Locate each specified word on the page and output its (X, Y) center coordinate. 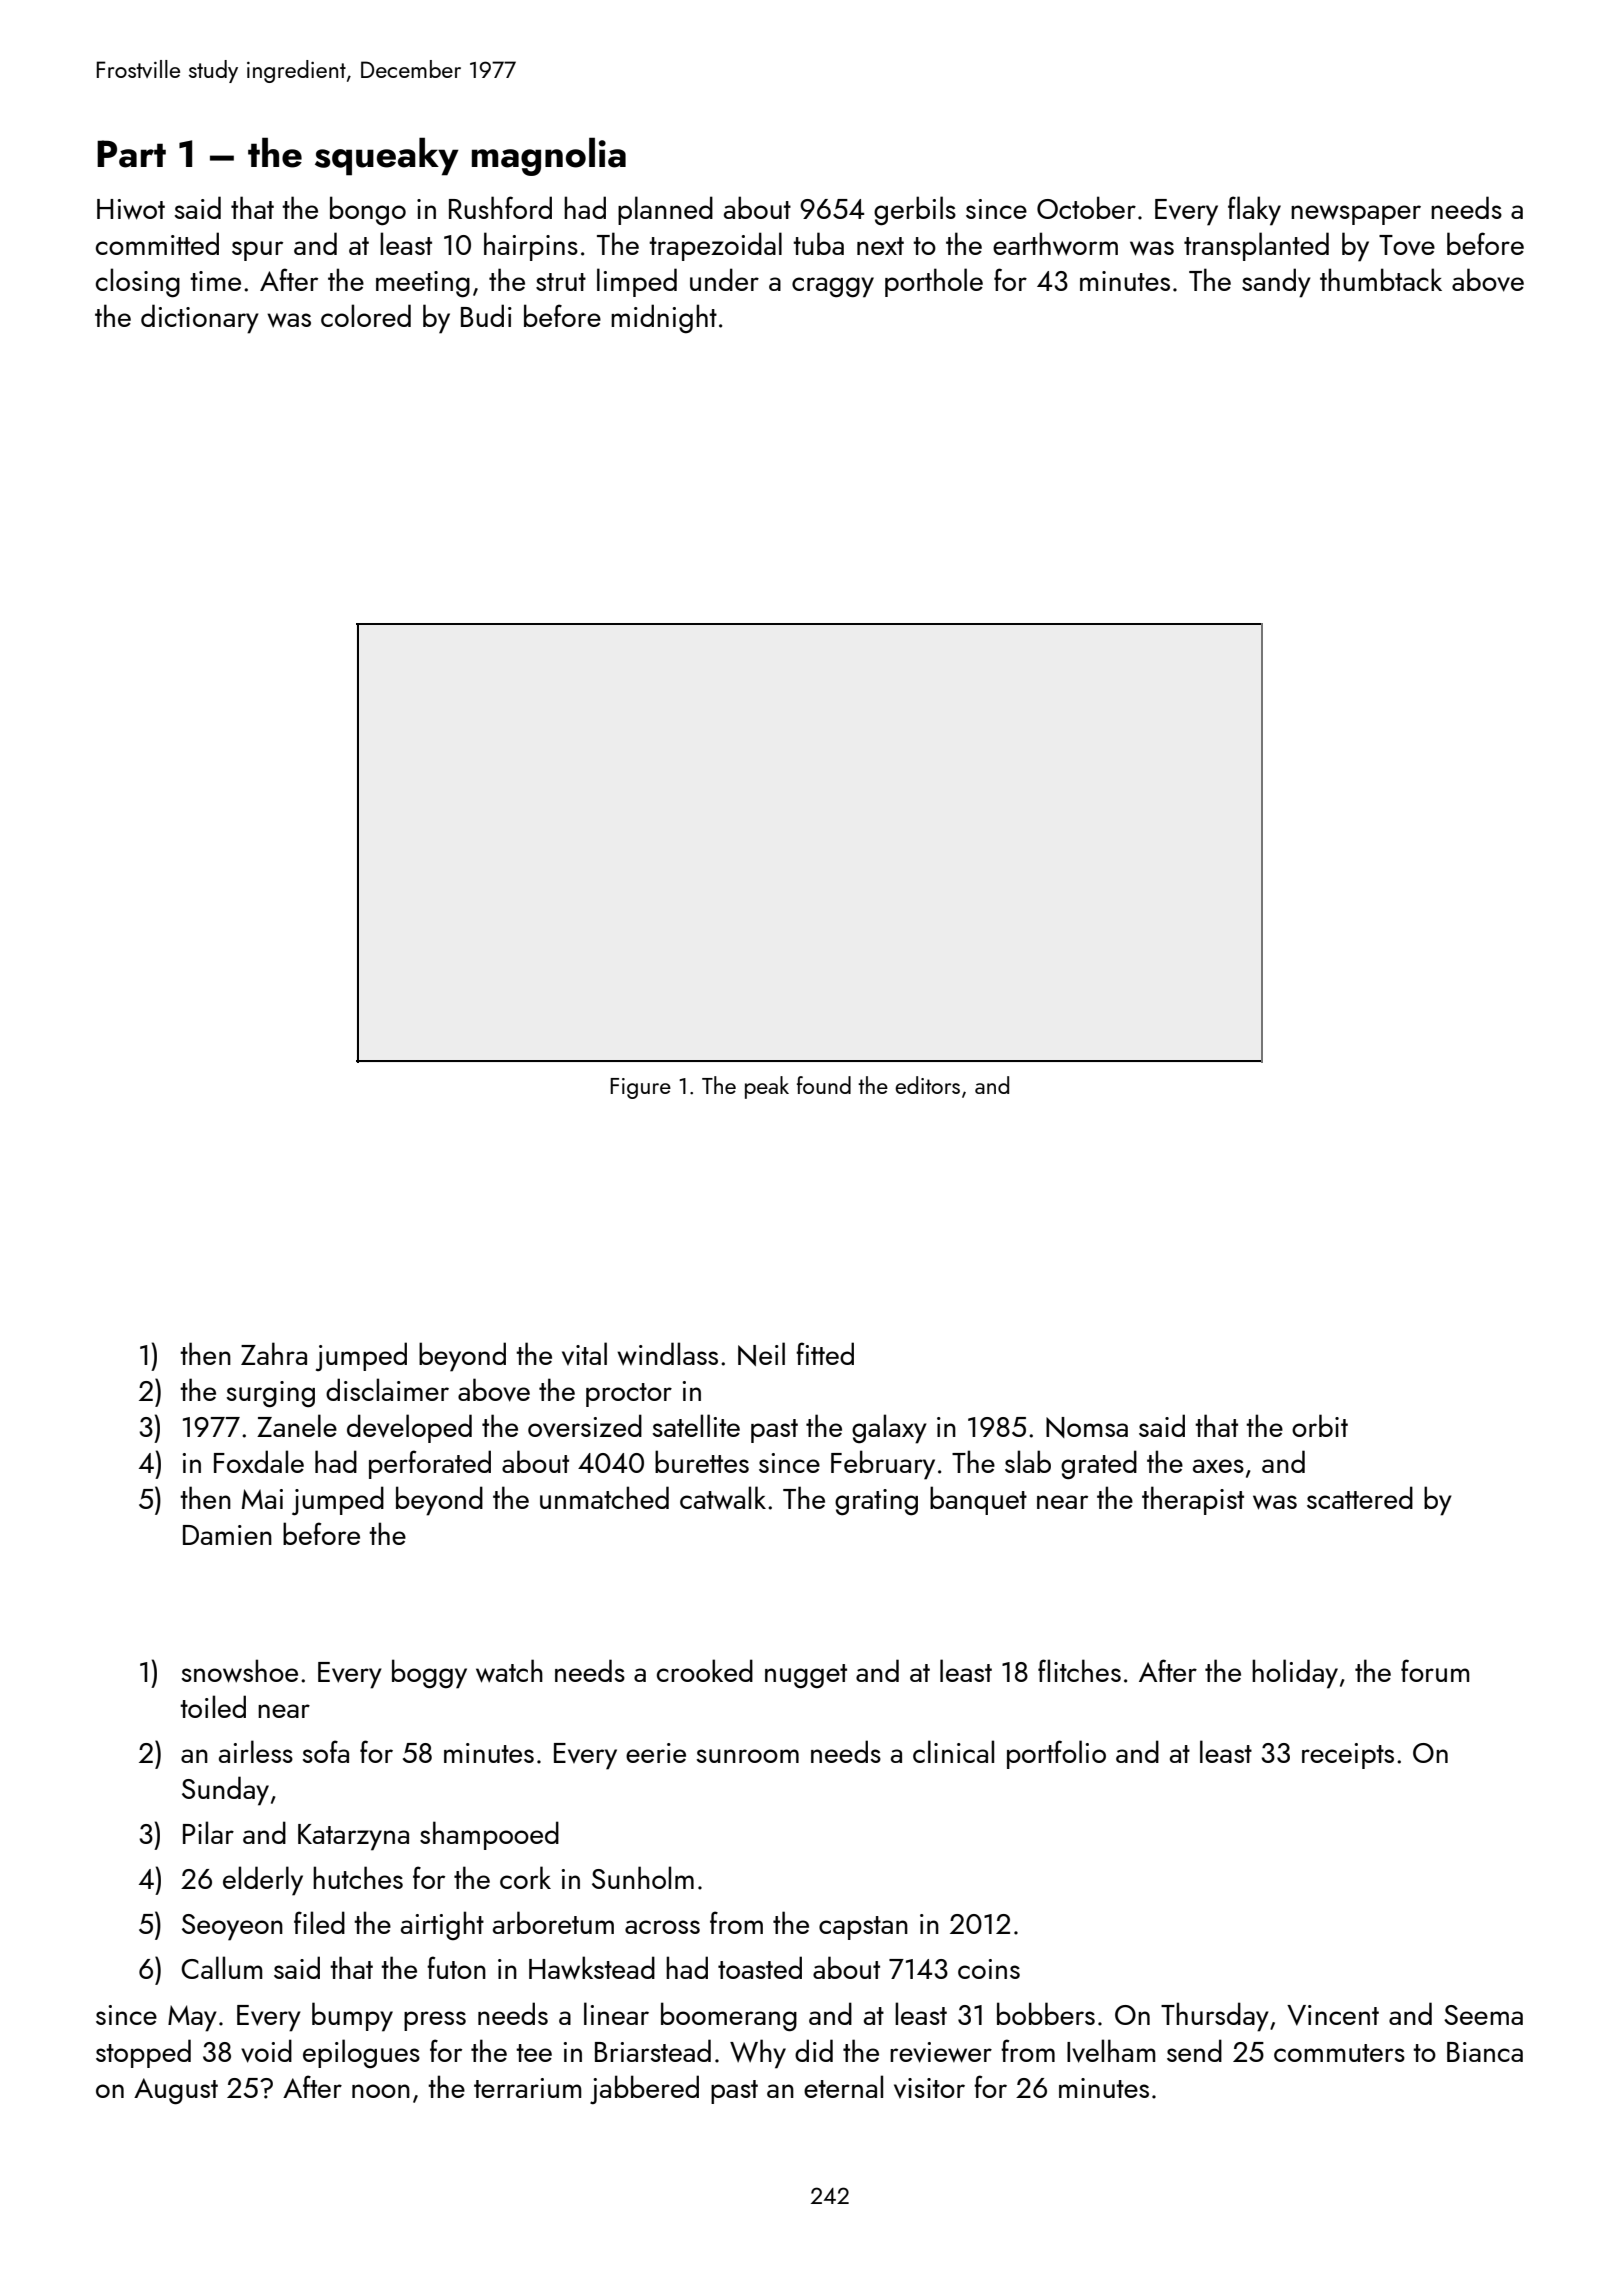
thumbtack (1381, 279)
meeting (423, 284)
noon (381, 2091)
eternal (843, 2086)
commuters (1339, 2053)
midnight (664, 318)
